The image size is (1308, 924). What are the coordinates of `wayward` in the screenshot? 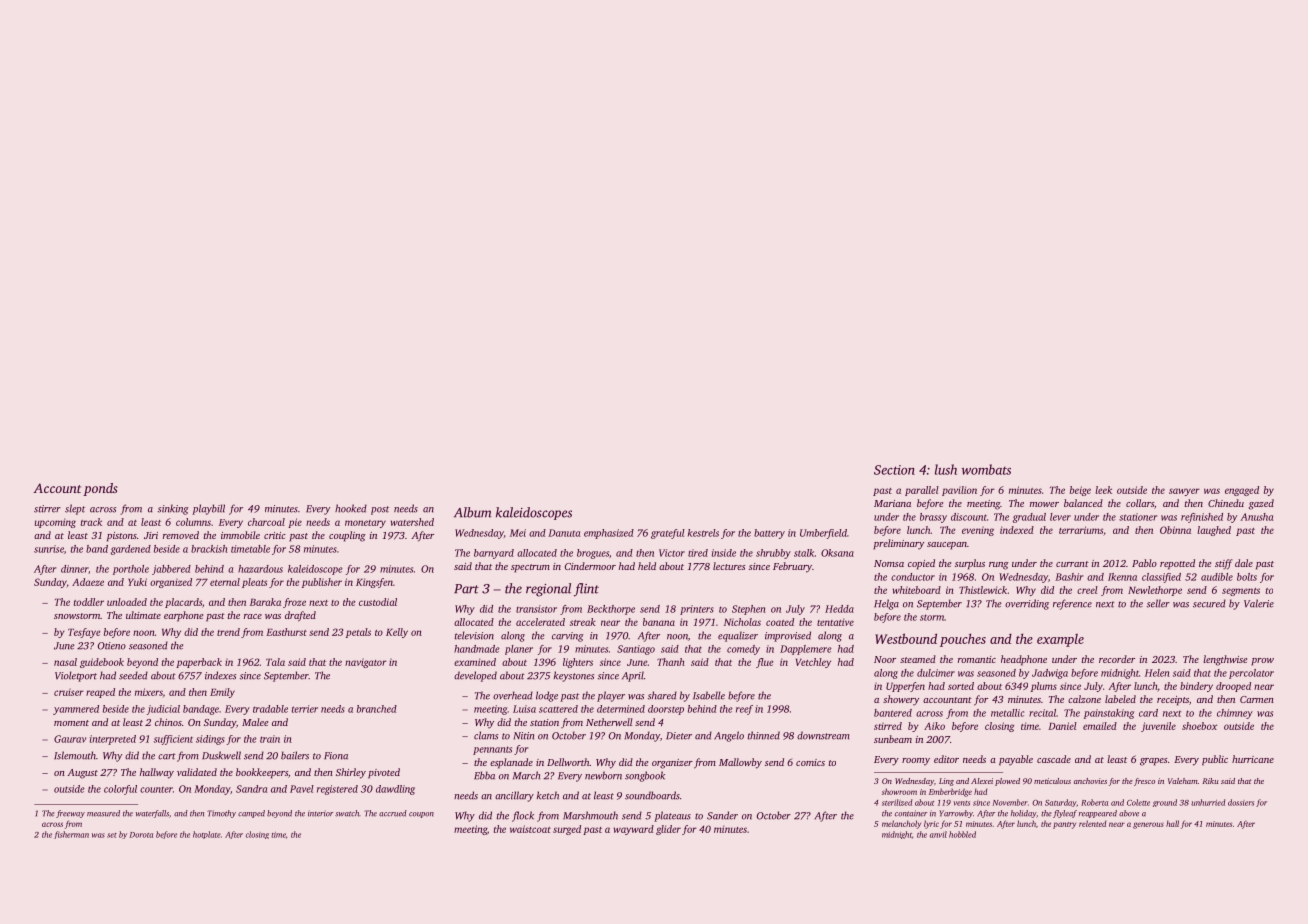 It's located at (634, 830).
